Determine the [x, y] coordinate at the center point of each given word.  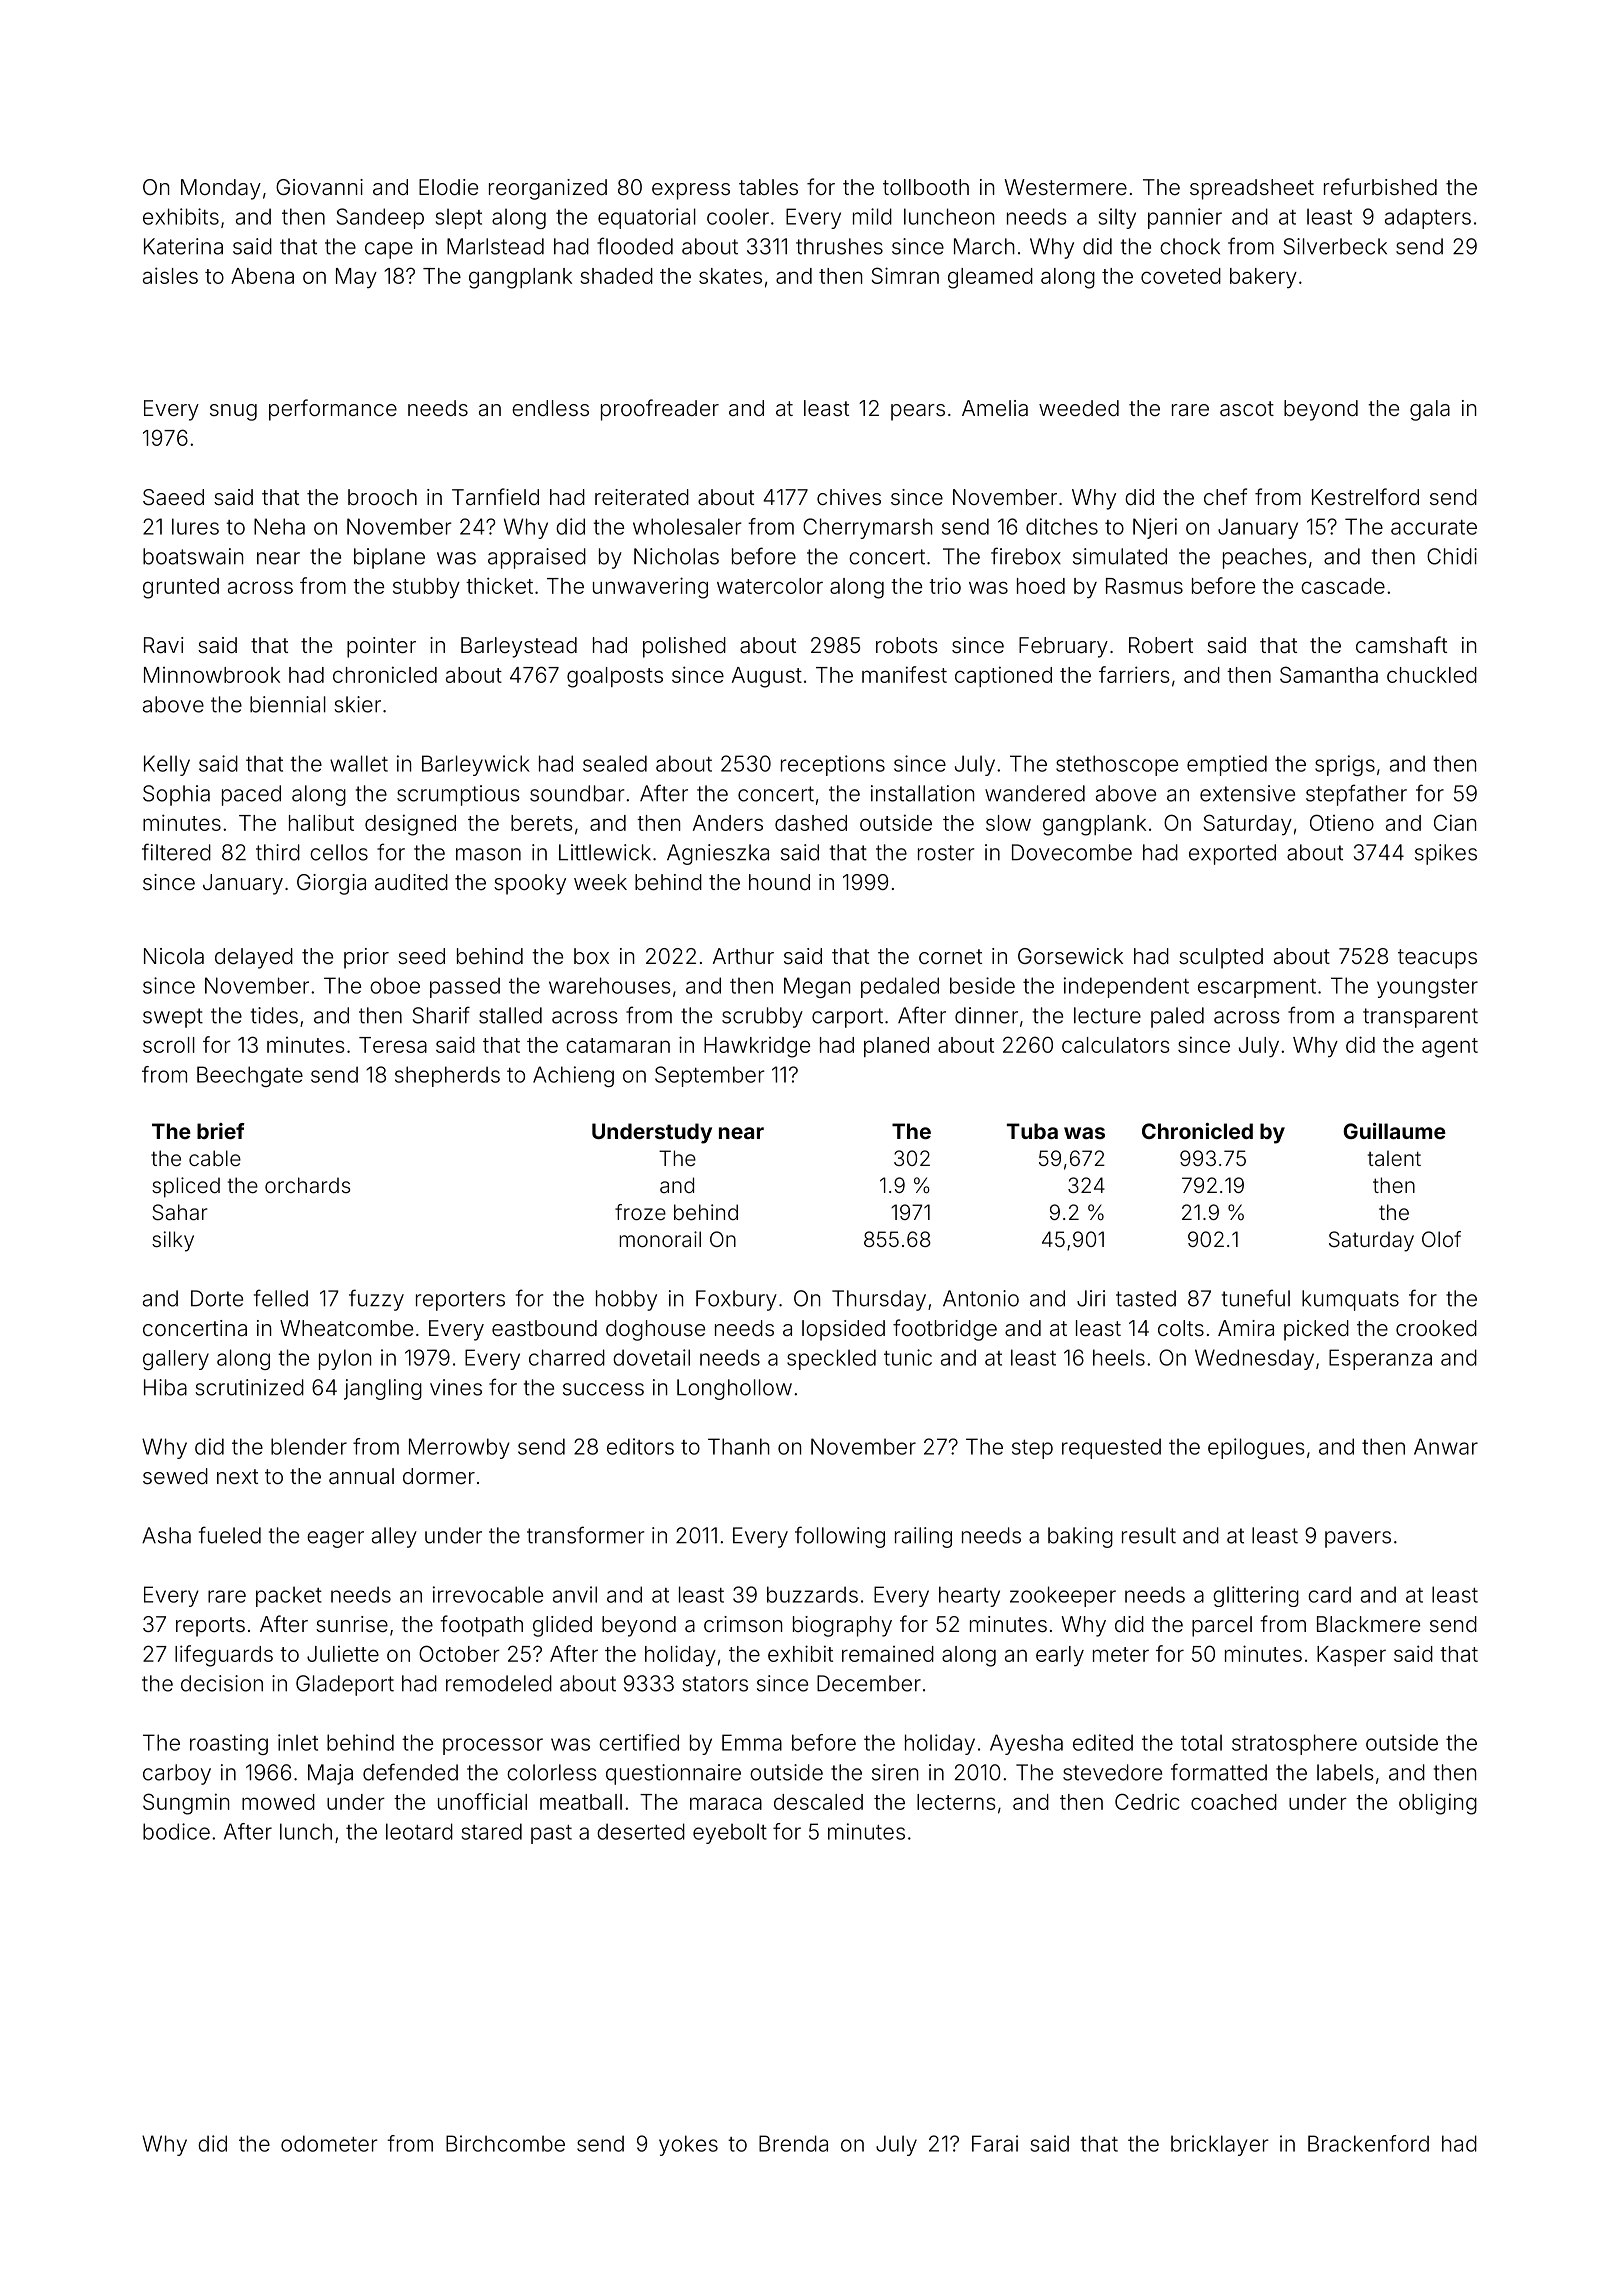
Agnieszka [718, 854]
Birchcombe [505, 2143]
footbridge [945, 1330]
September [710, 1076]
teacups [1437, 959]
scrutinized [249, 1387]
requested [1111, 1448]
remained [888, 1654]
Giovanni [319, 187]
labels [1345, 1772]
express [691, 191]
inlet [298, 1742]
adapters [1428, 218]
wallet [359, 763]
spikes [1446, 854]
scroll [169, 1045]
